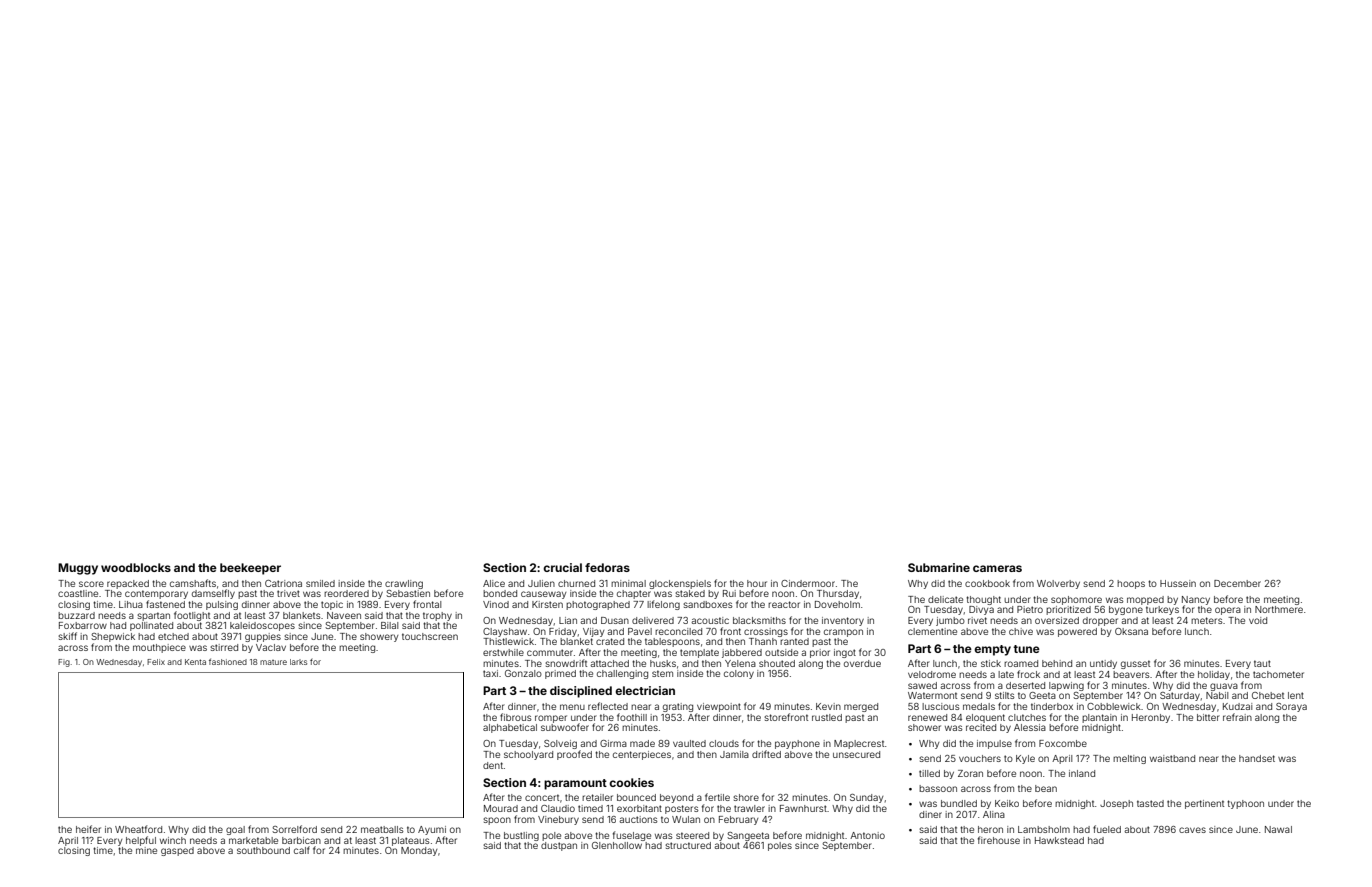 Image resolution: width=1372 pixels, height=887 pixels. What do you see at coordinates (419, 851) in the screenshot?
I see `Monday` at bounding box center [419, 851].
